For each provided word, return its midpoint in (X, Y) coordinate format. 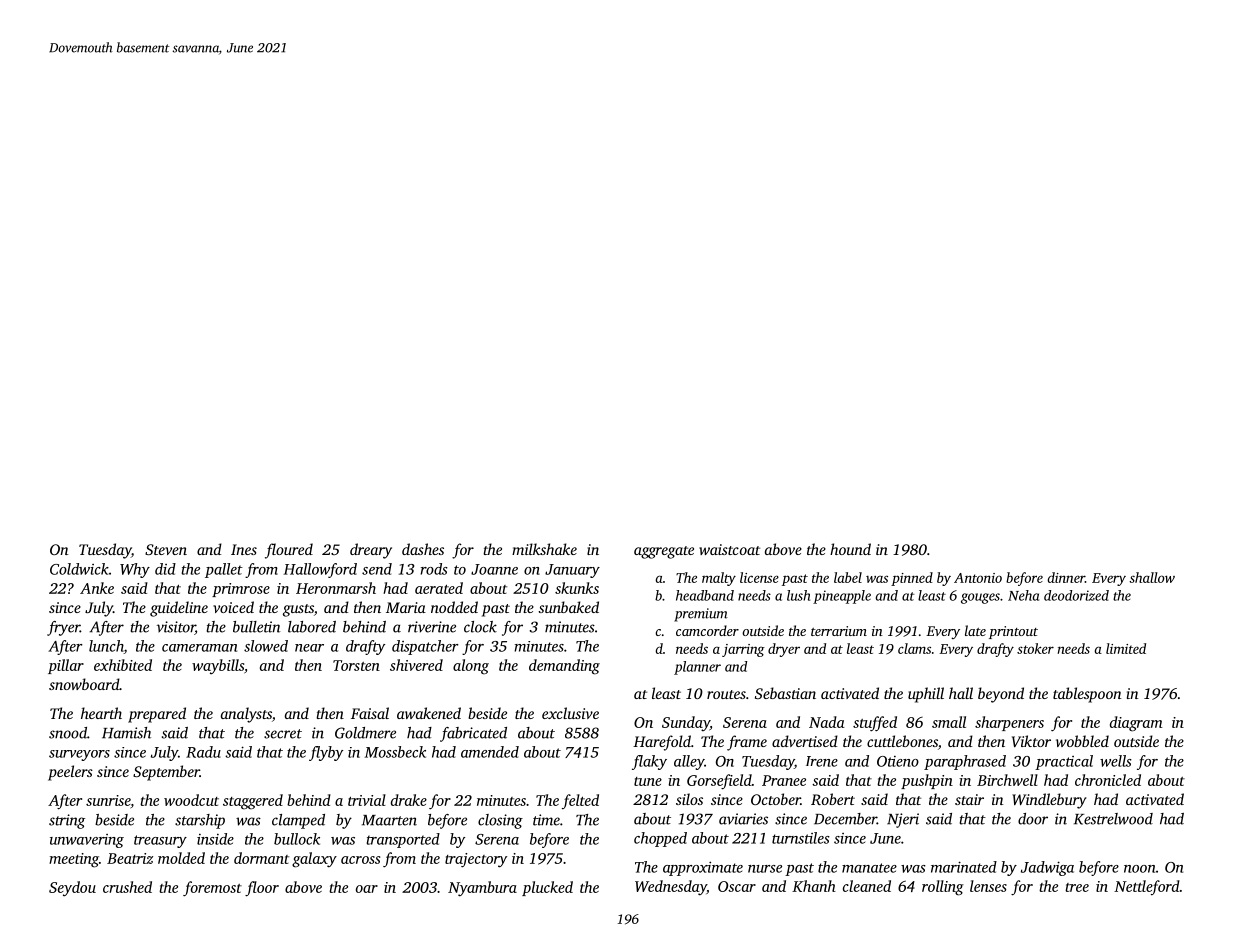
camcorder (707, 630)
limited (1126, 648)
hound (850, 549)
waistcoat (729, 549)
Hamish (126, 733)
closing (500, 821)
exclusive (570, 713)
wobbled (1082, 741)
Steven (166, 549)
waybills (218, 667)
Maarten (389, 820)
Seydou (72, 889)
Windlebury (1049, 801)
